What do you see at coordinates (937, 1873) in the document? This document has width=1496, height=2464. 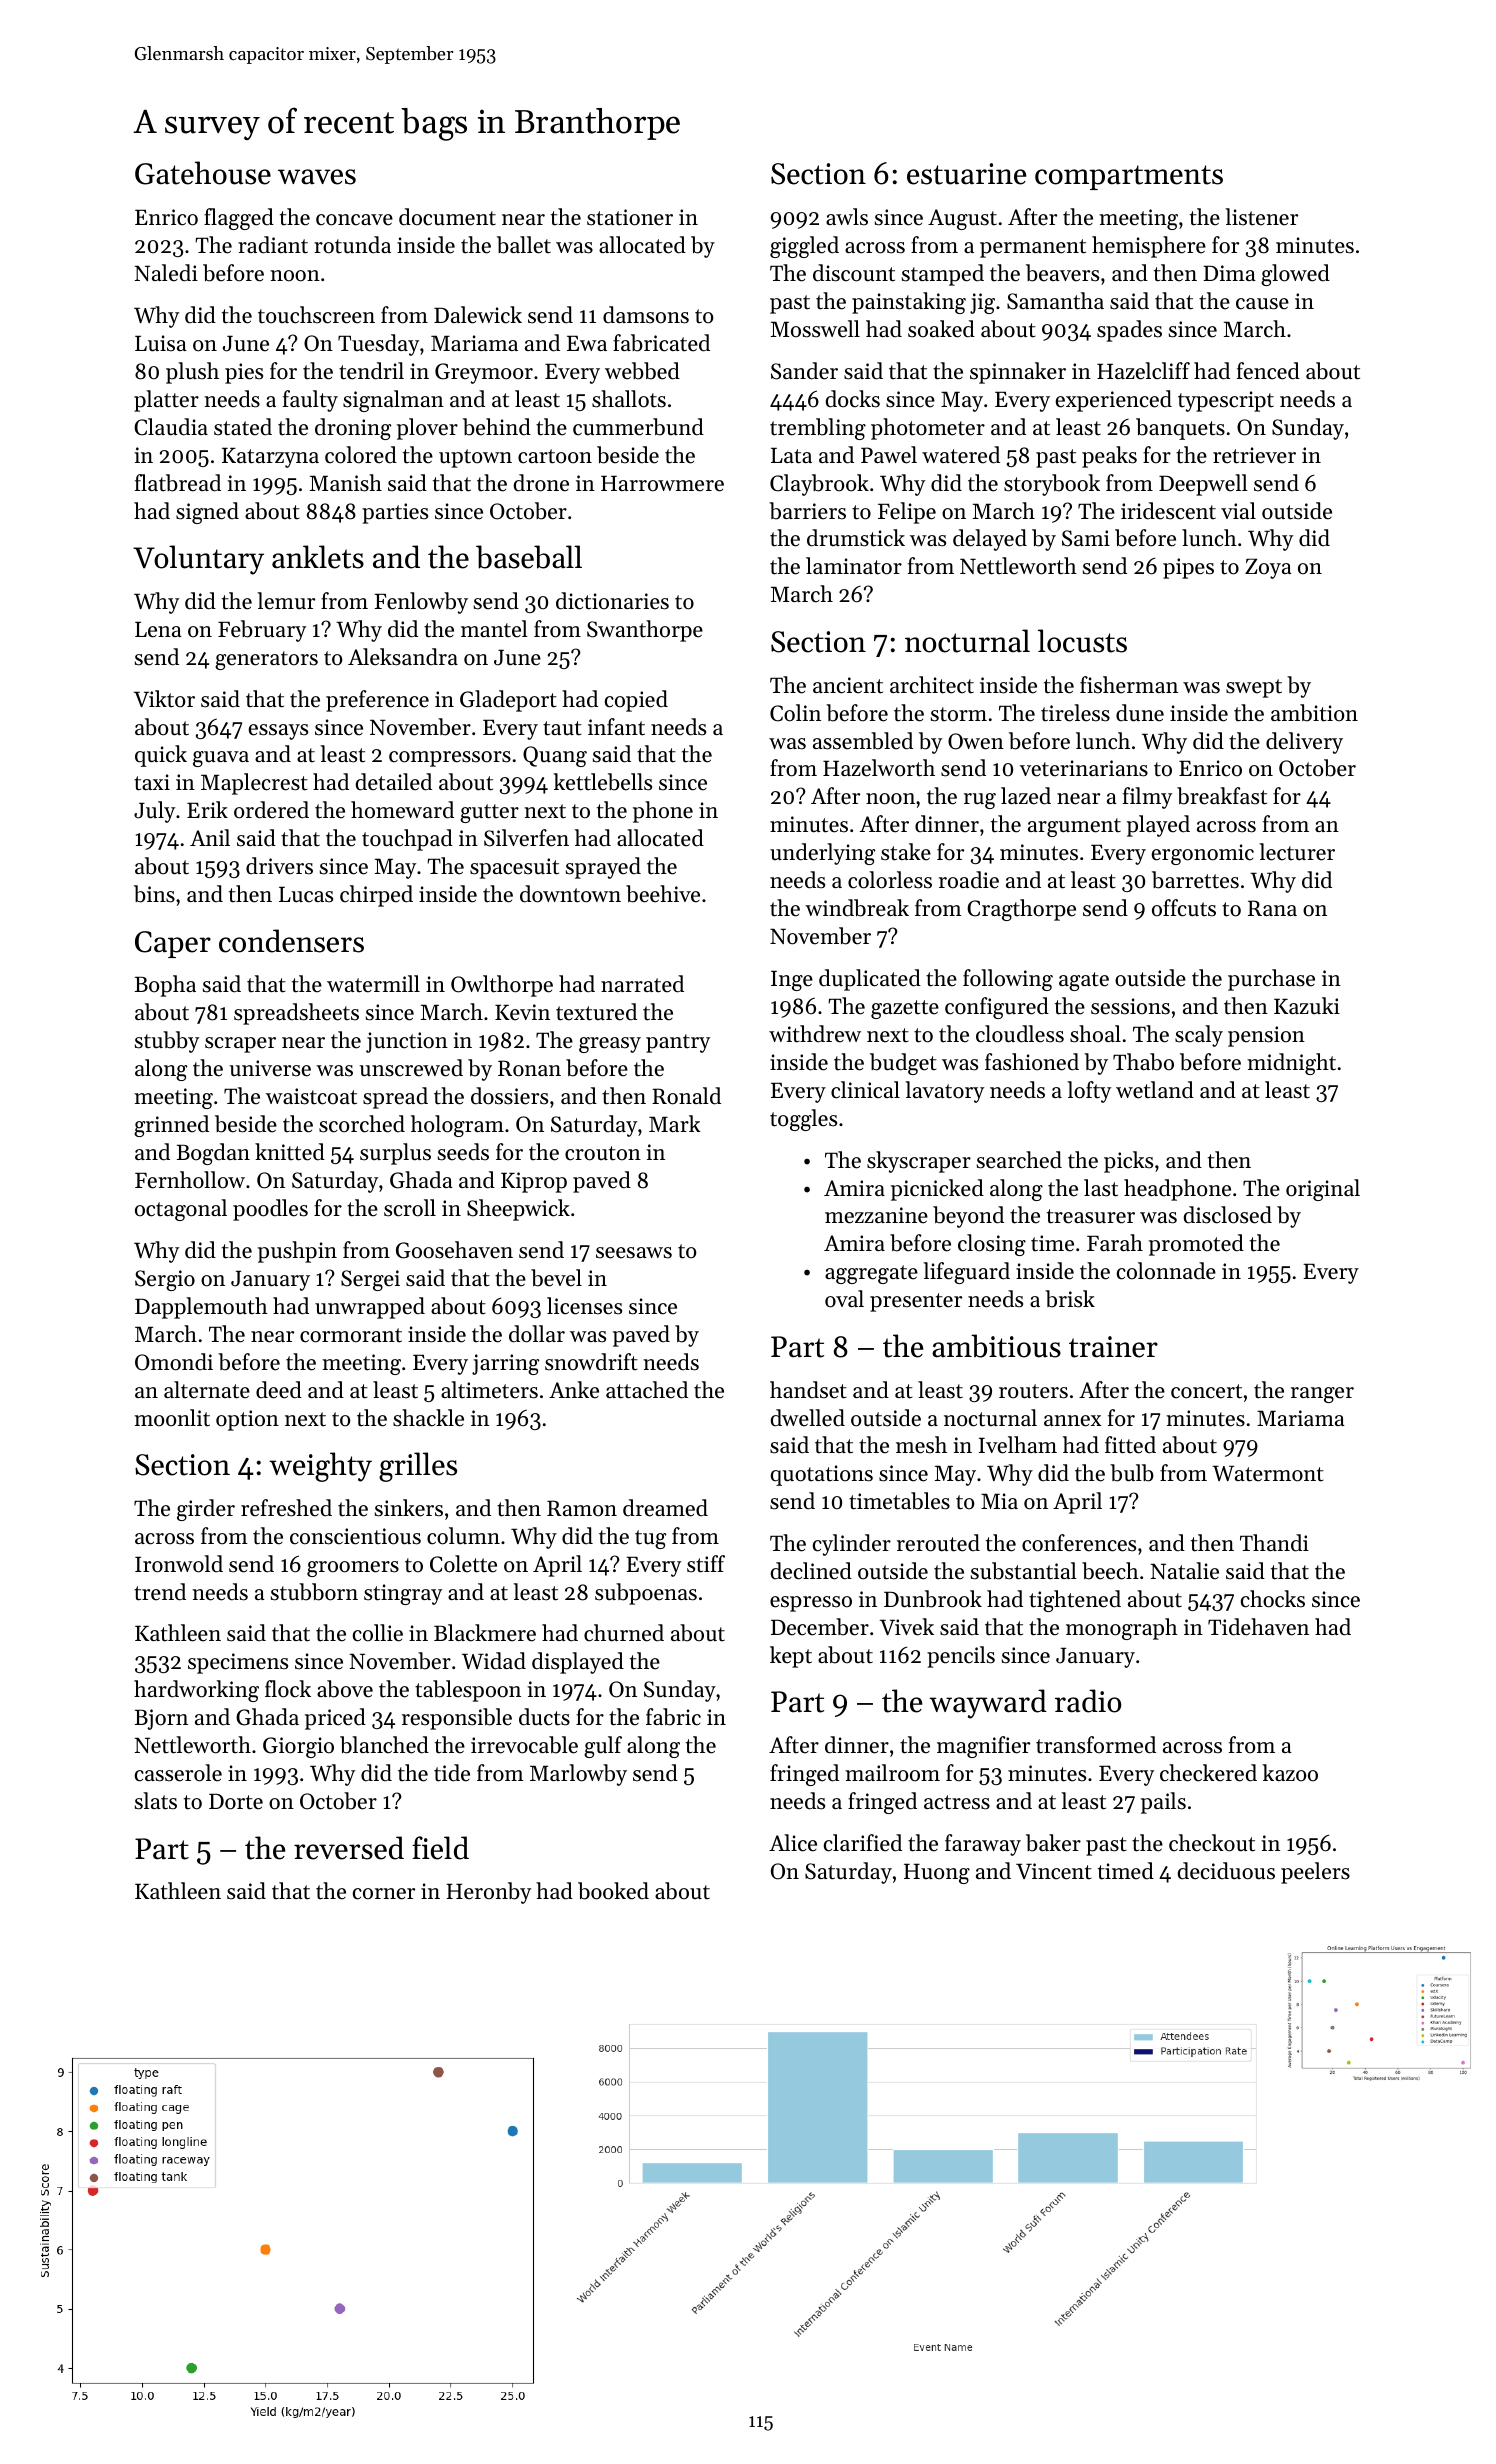 I see `Huong` at bounding box center [937, 1873].
